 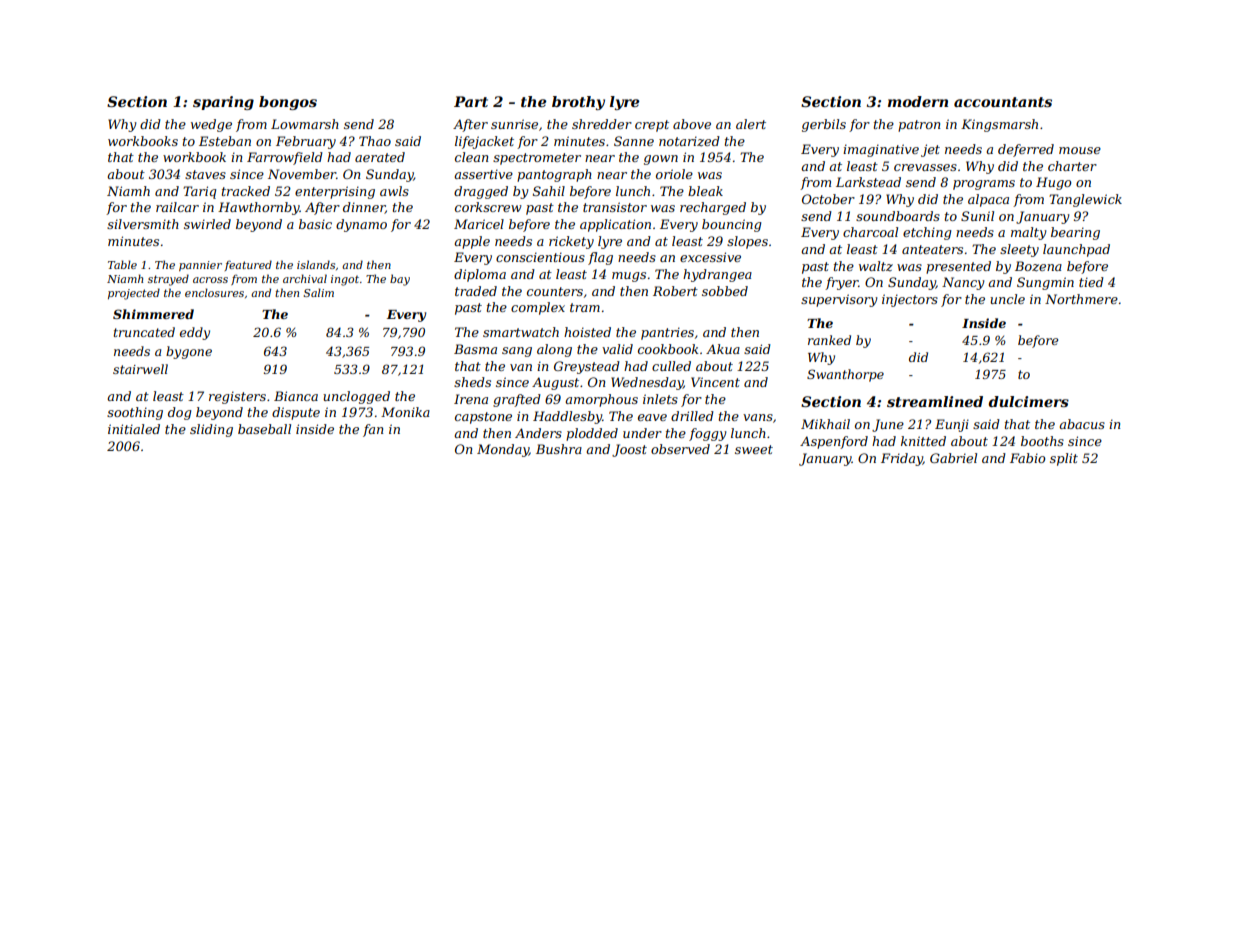 I want to click on Joost, so click(x=629, y=450).
